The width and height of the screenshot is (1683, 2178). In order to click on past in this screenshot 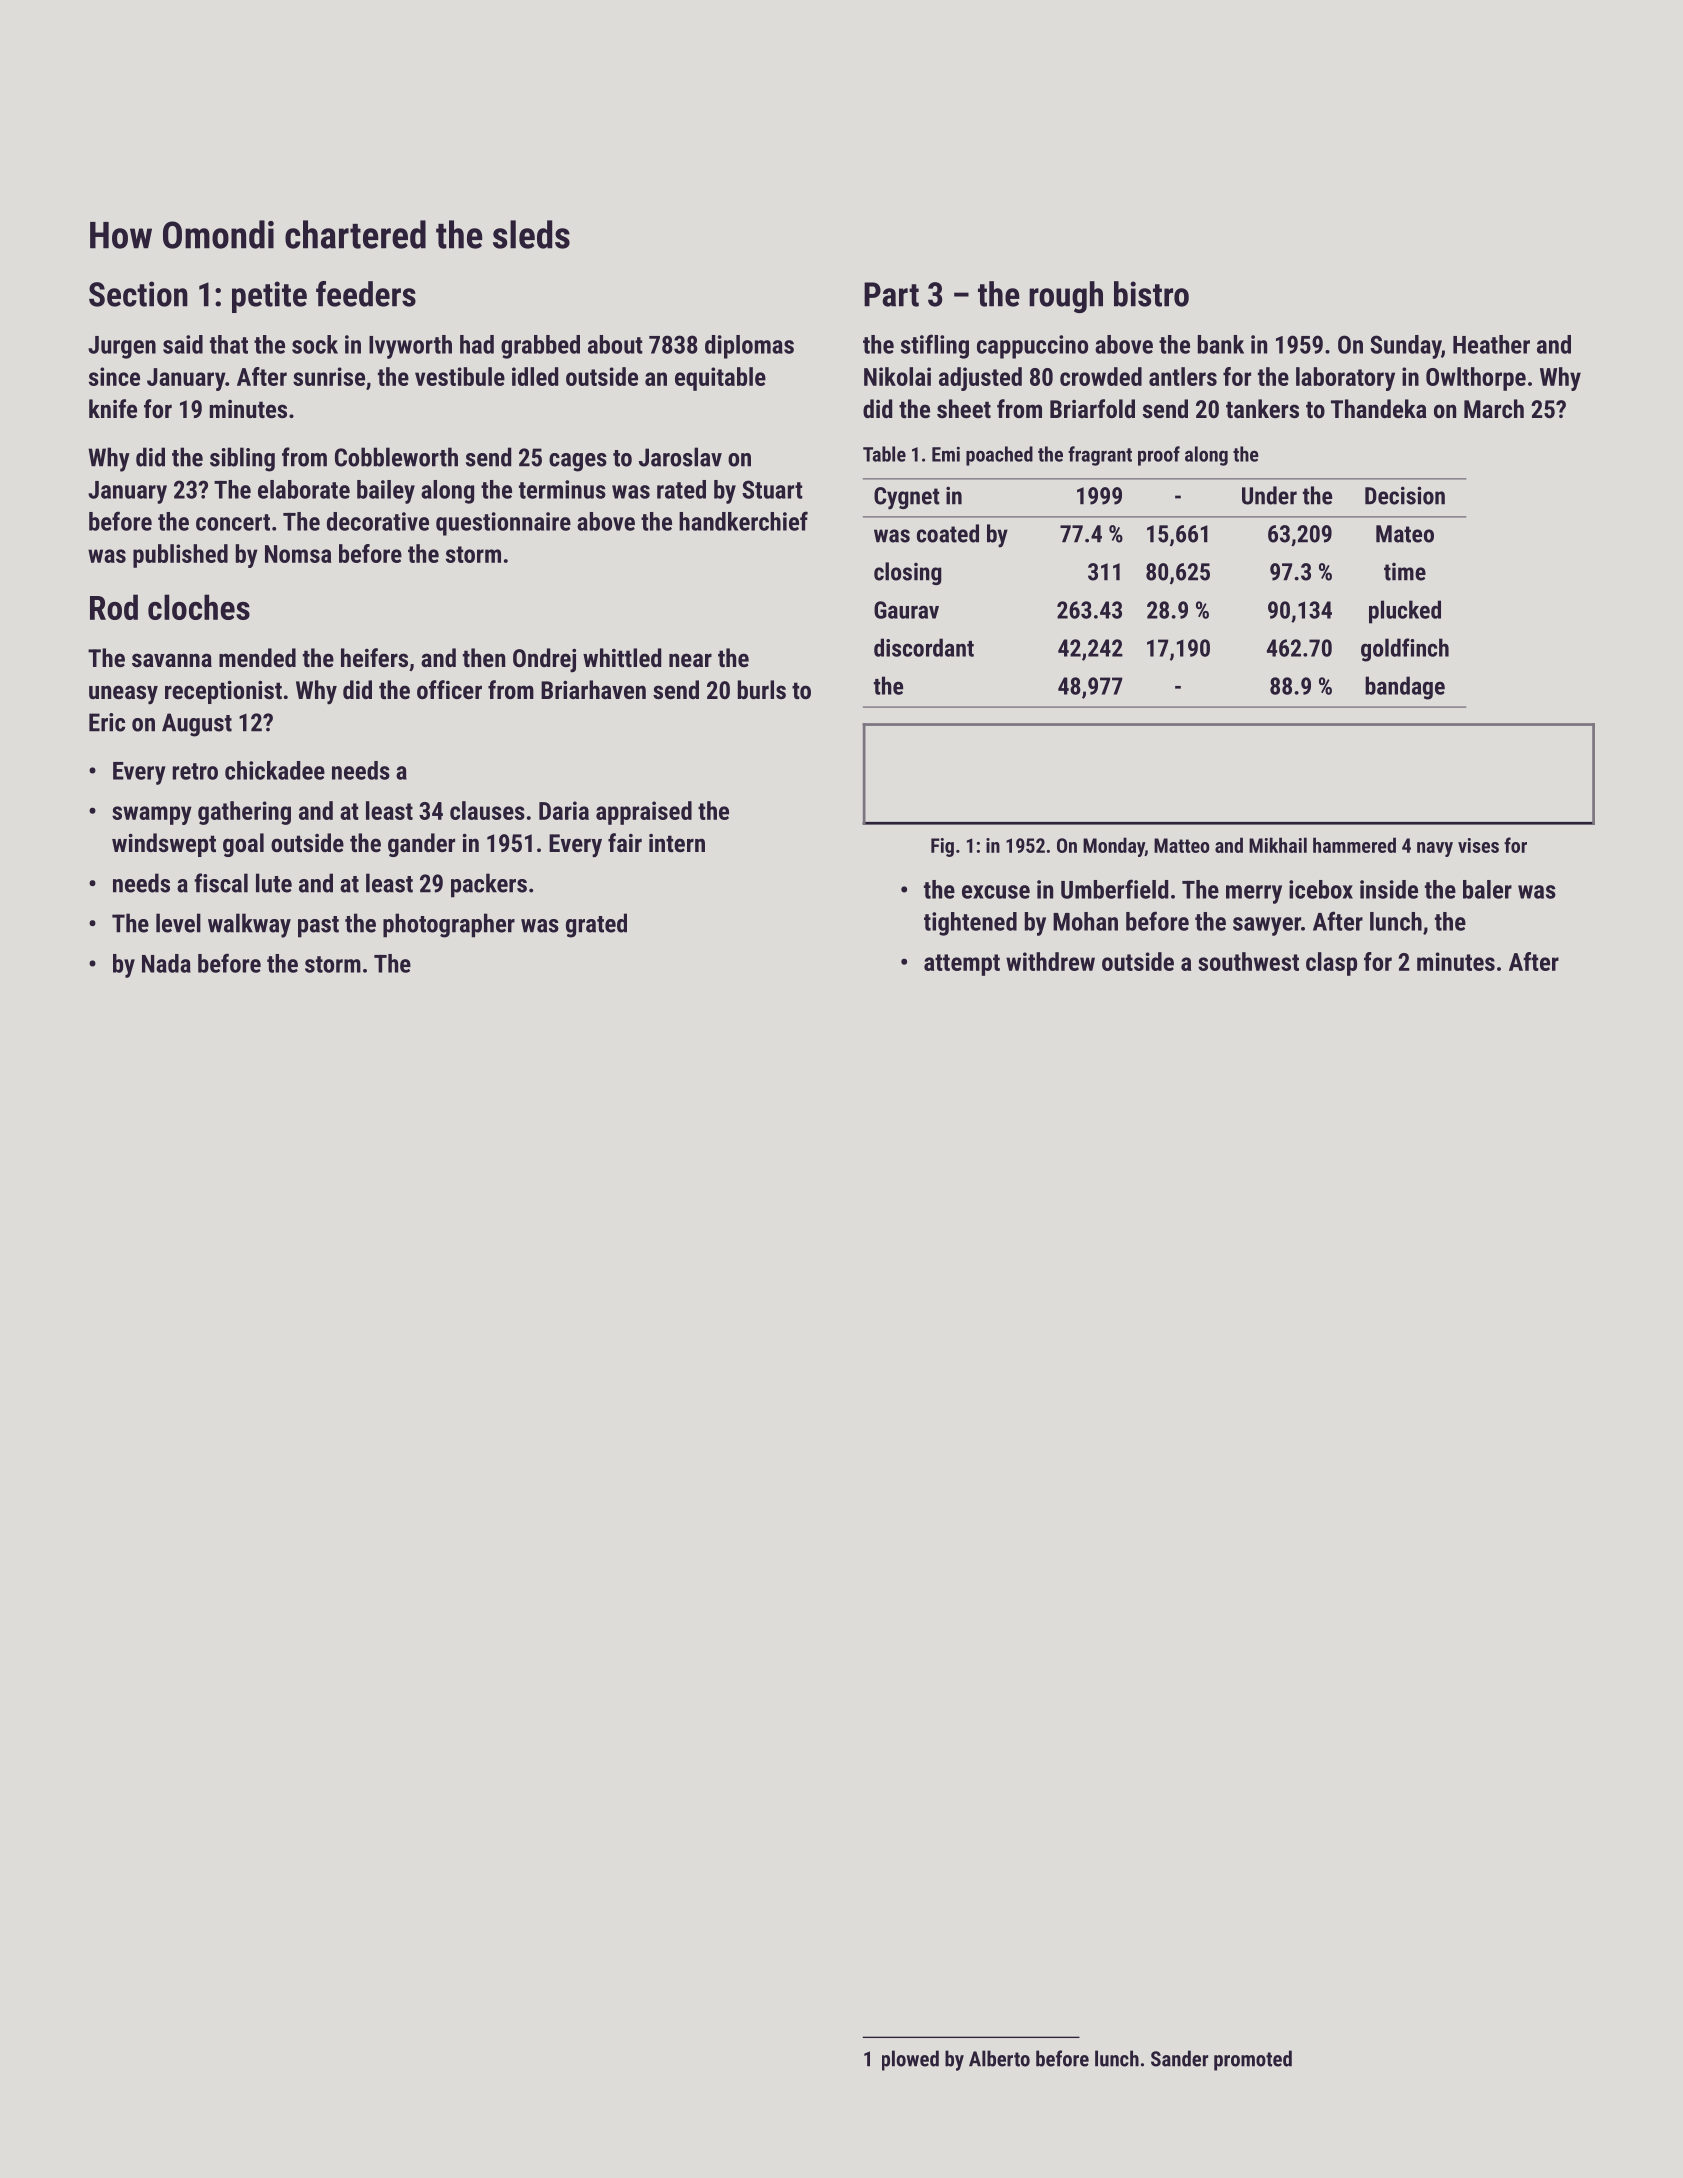, I will do `click(318, 927)`.
